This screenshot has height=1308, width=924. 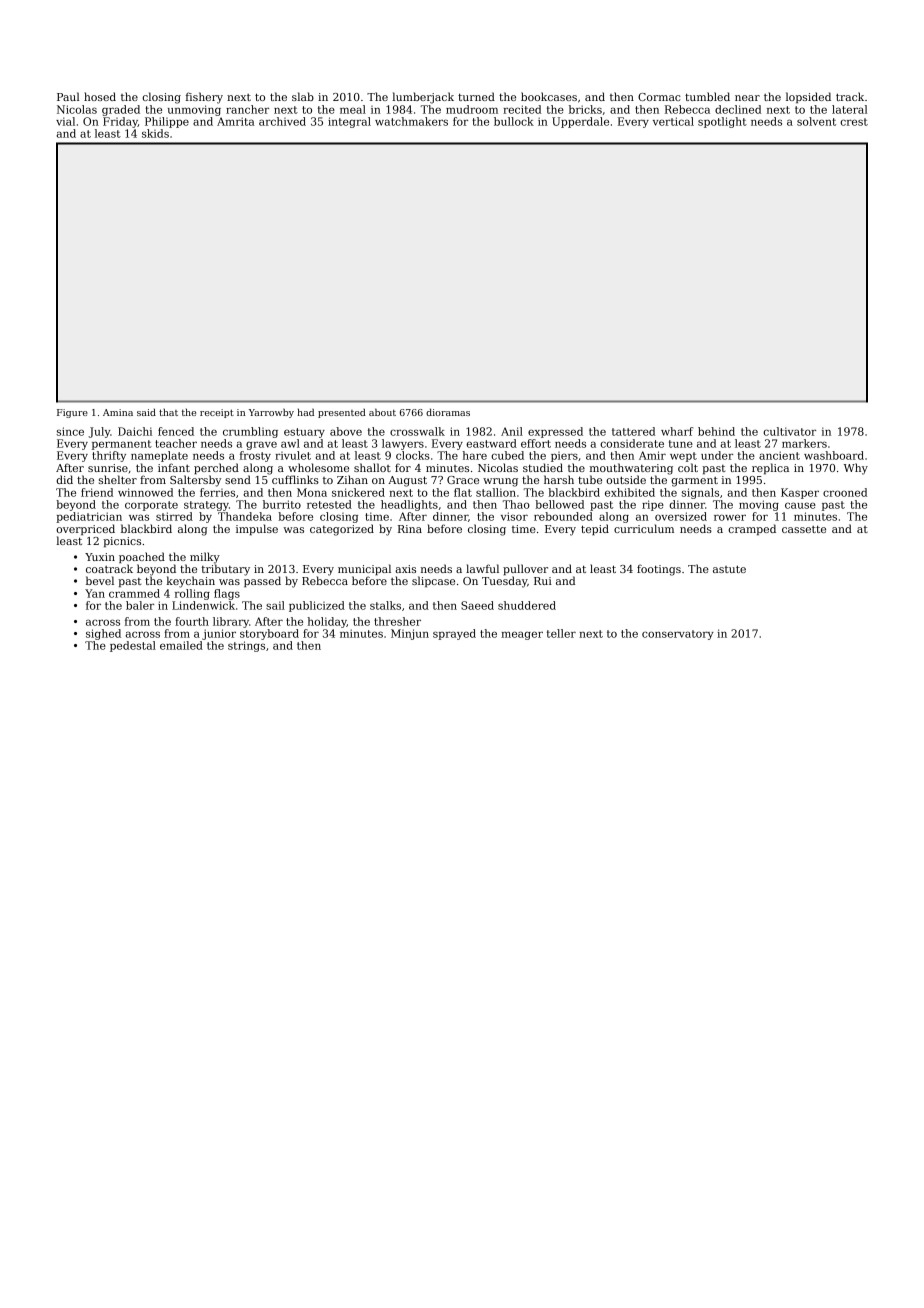 What do you see at coordinates (68, 96) in the screenshot?
I see `Paul` at bounding box center [68, 96].
